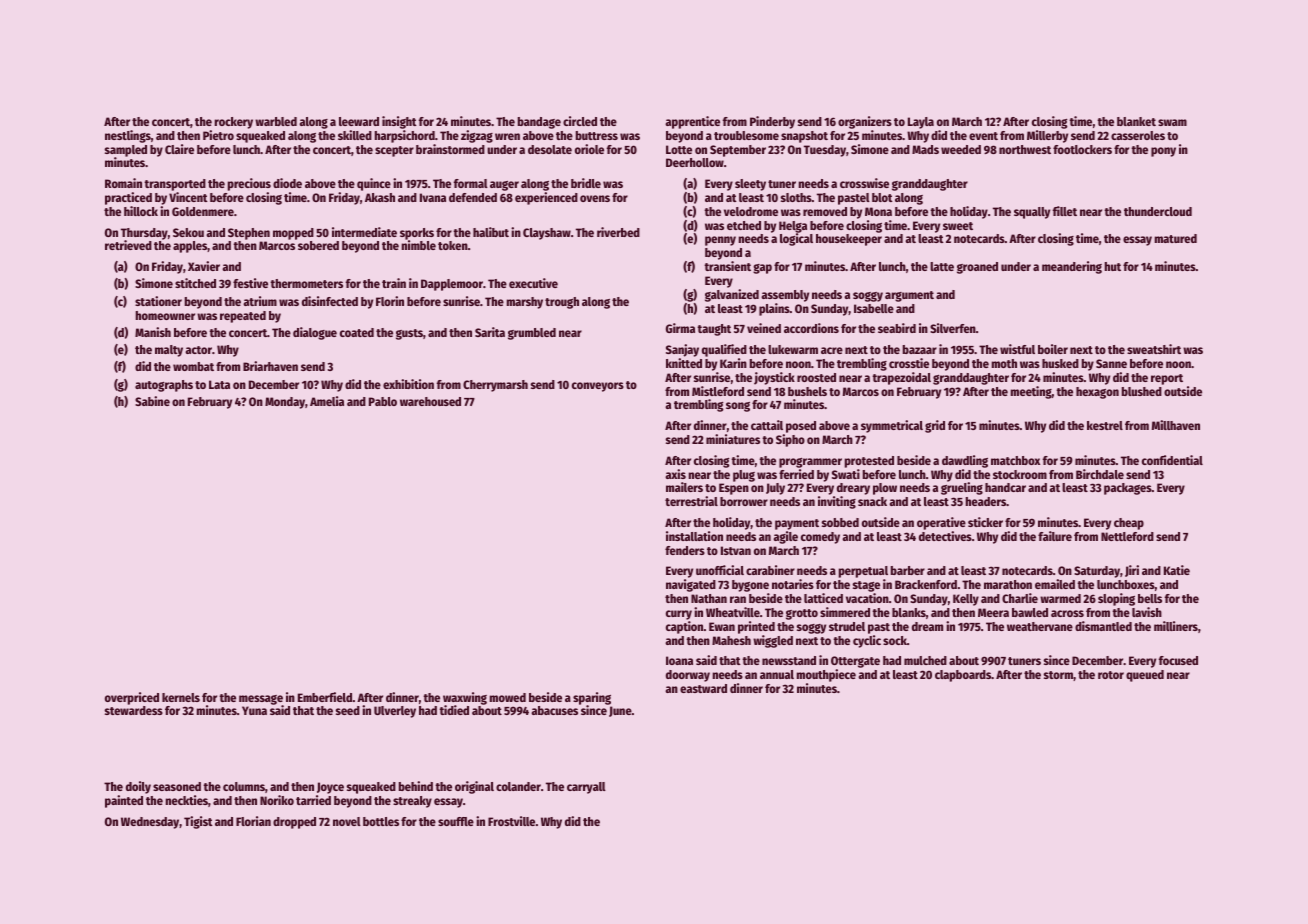  I want to click on June, so click(620, 711).
